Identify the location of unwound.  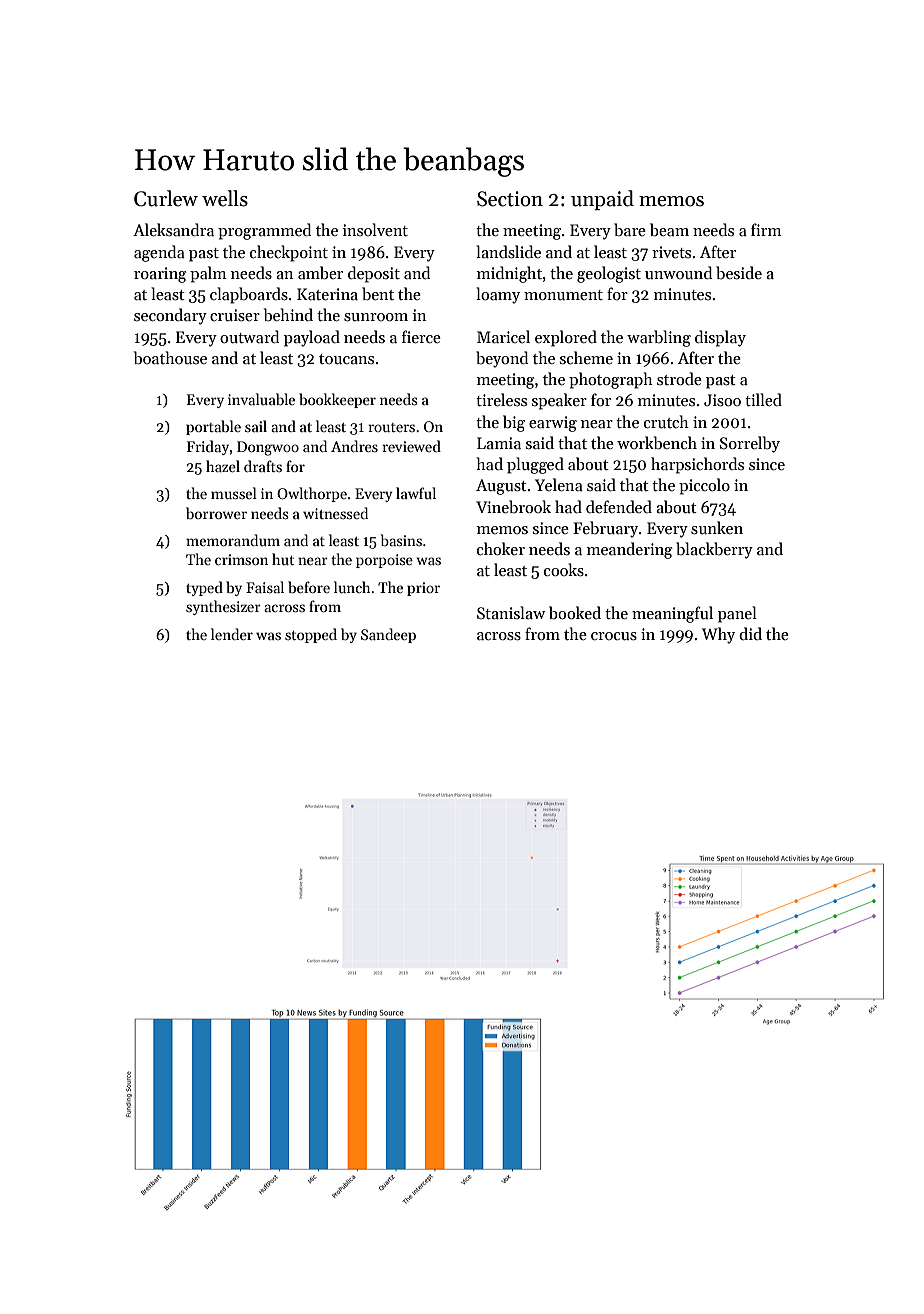
(678, 272).
